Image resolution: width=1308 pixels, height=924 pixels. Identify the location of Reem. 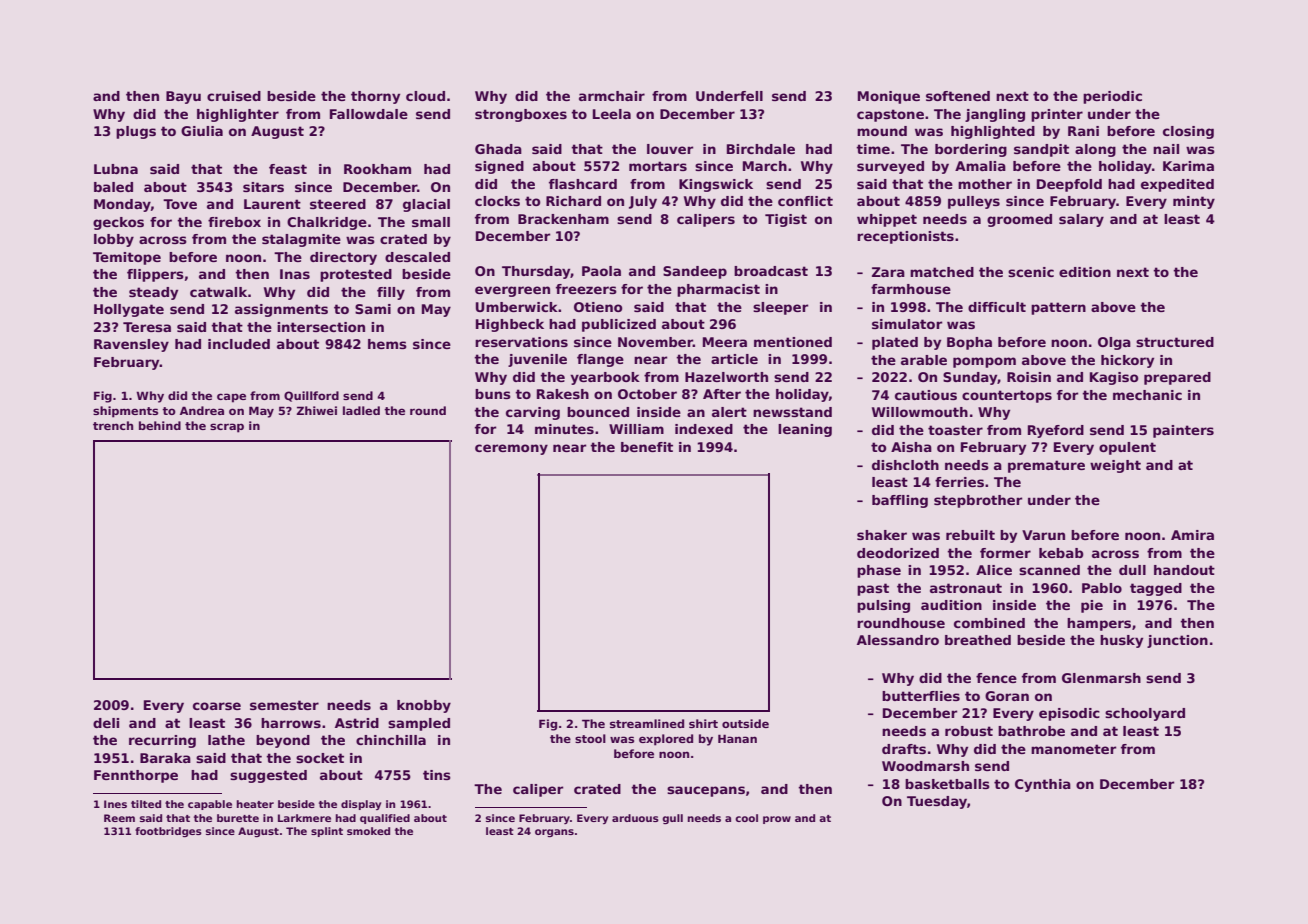
(119, 818).
